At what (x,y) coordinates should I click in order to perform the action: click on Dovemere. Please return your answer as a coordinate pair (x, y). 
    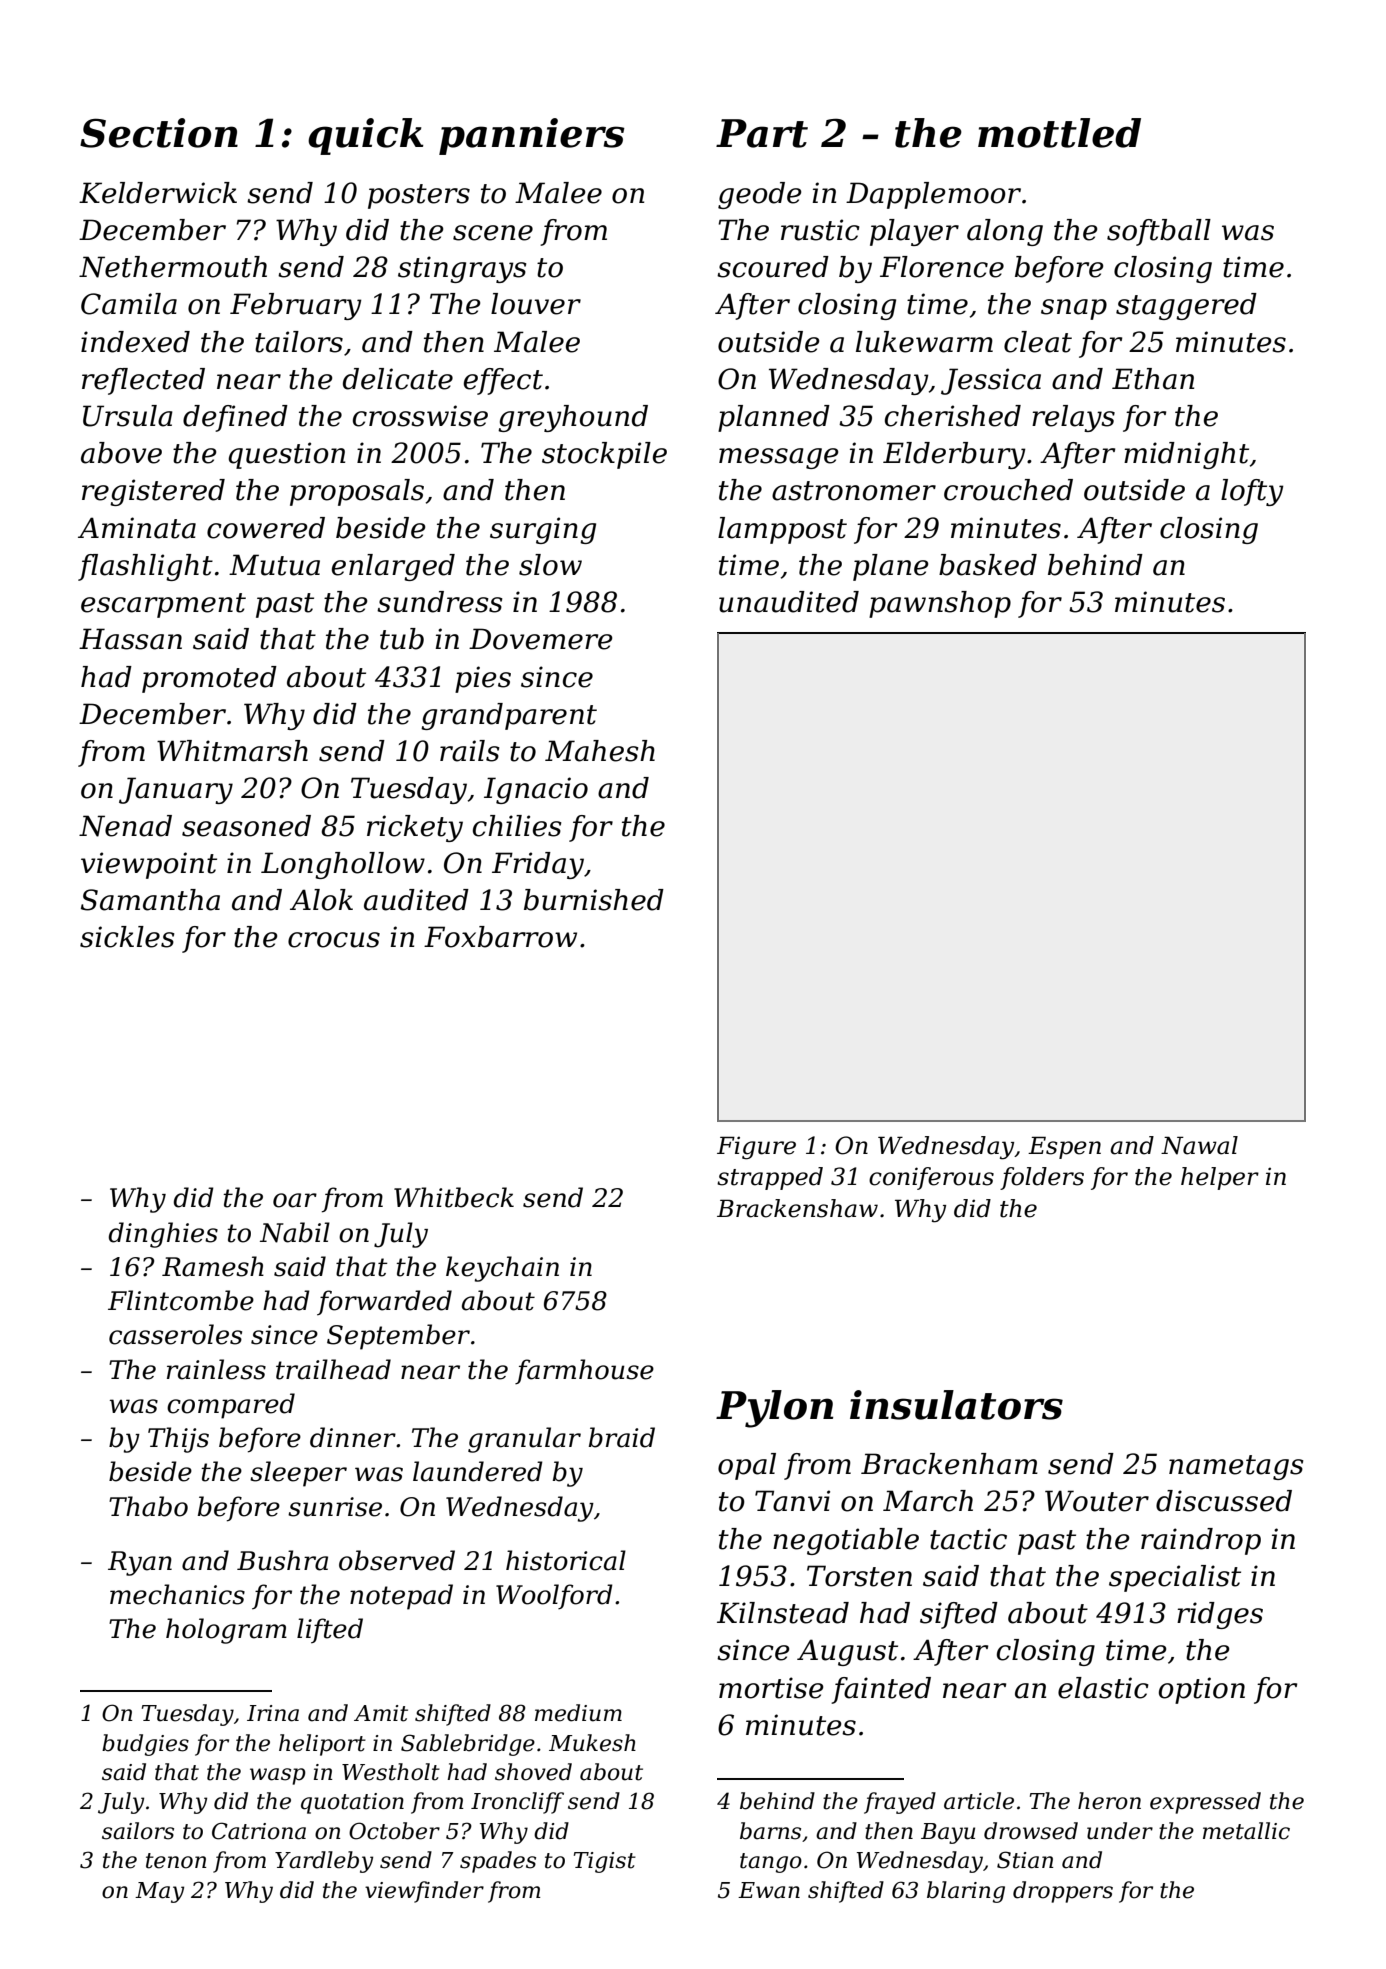
    Looking at the image, I should click on (540, 639).
